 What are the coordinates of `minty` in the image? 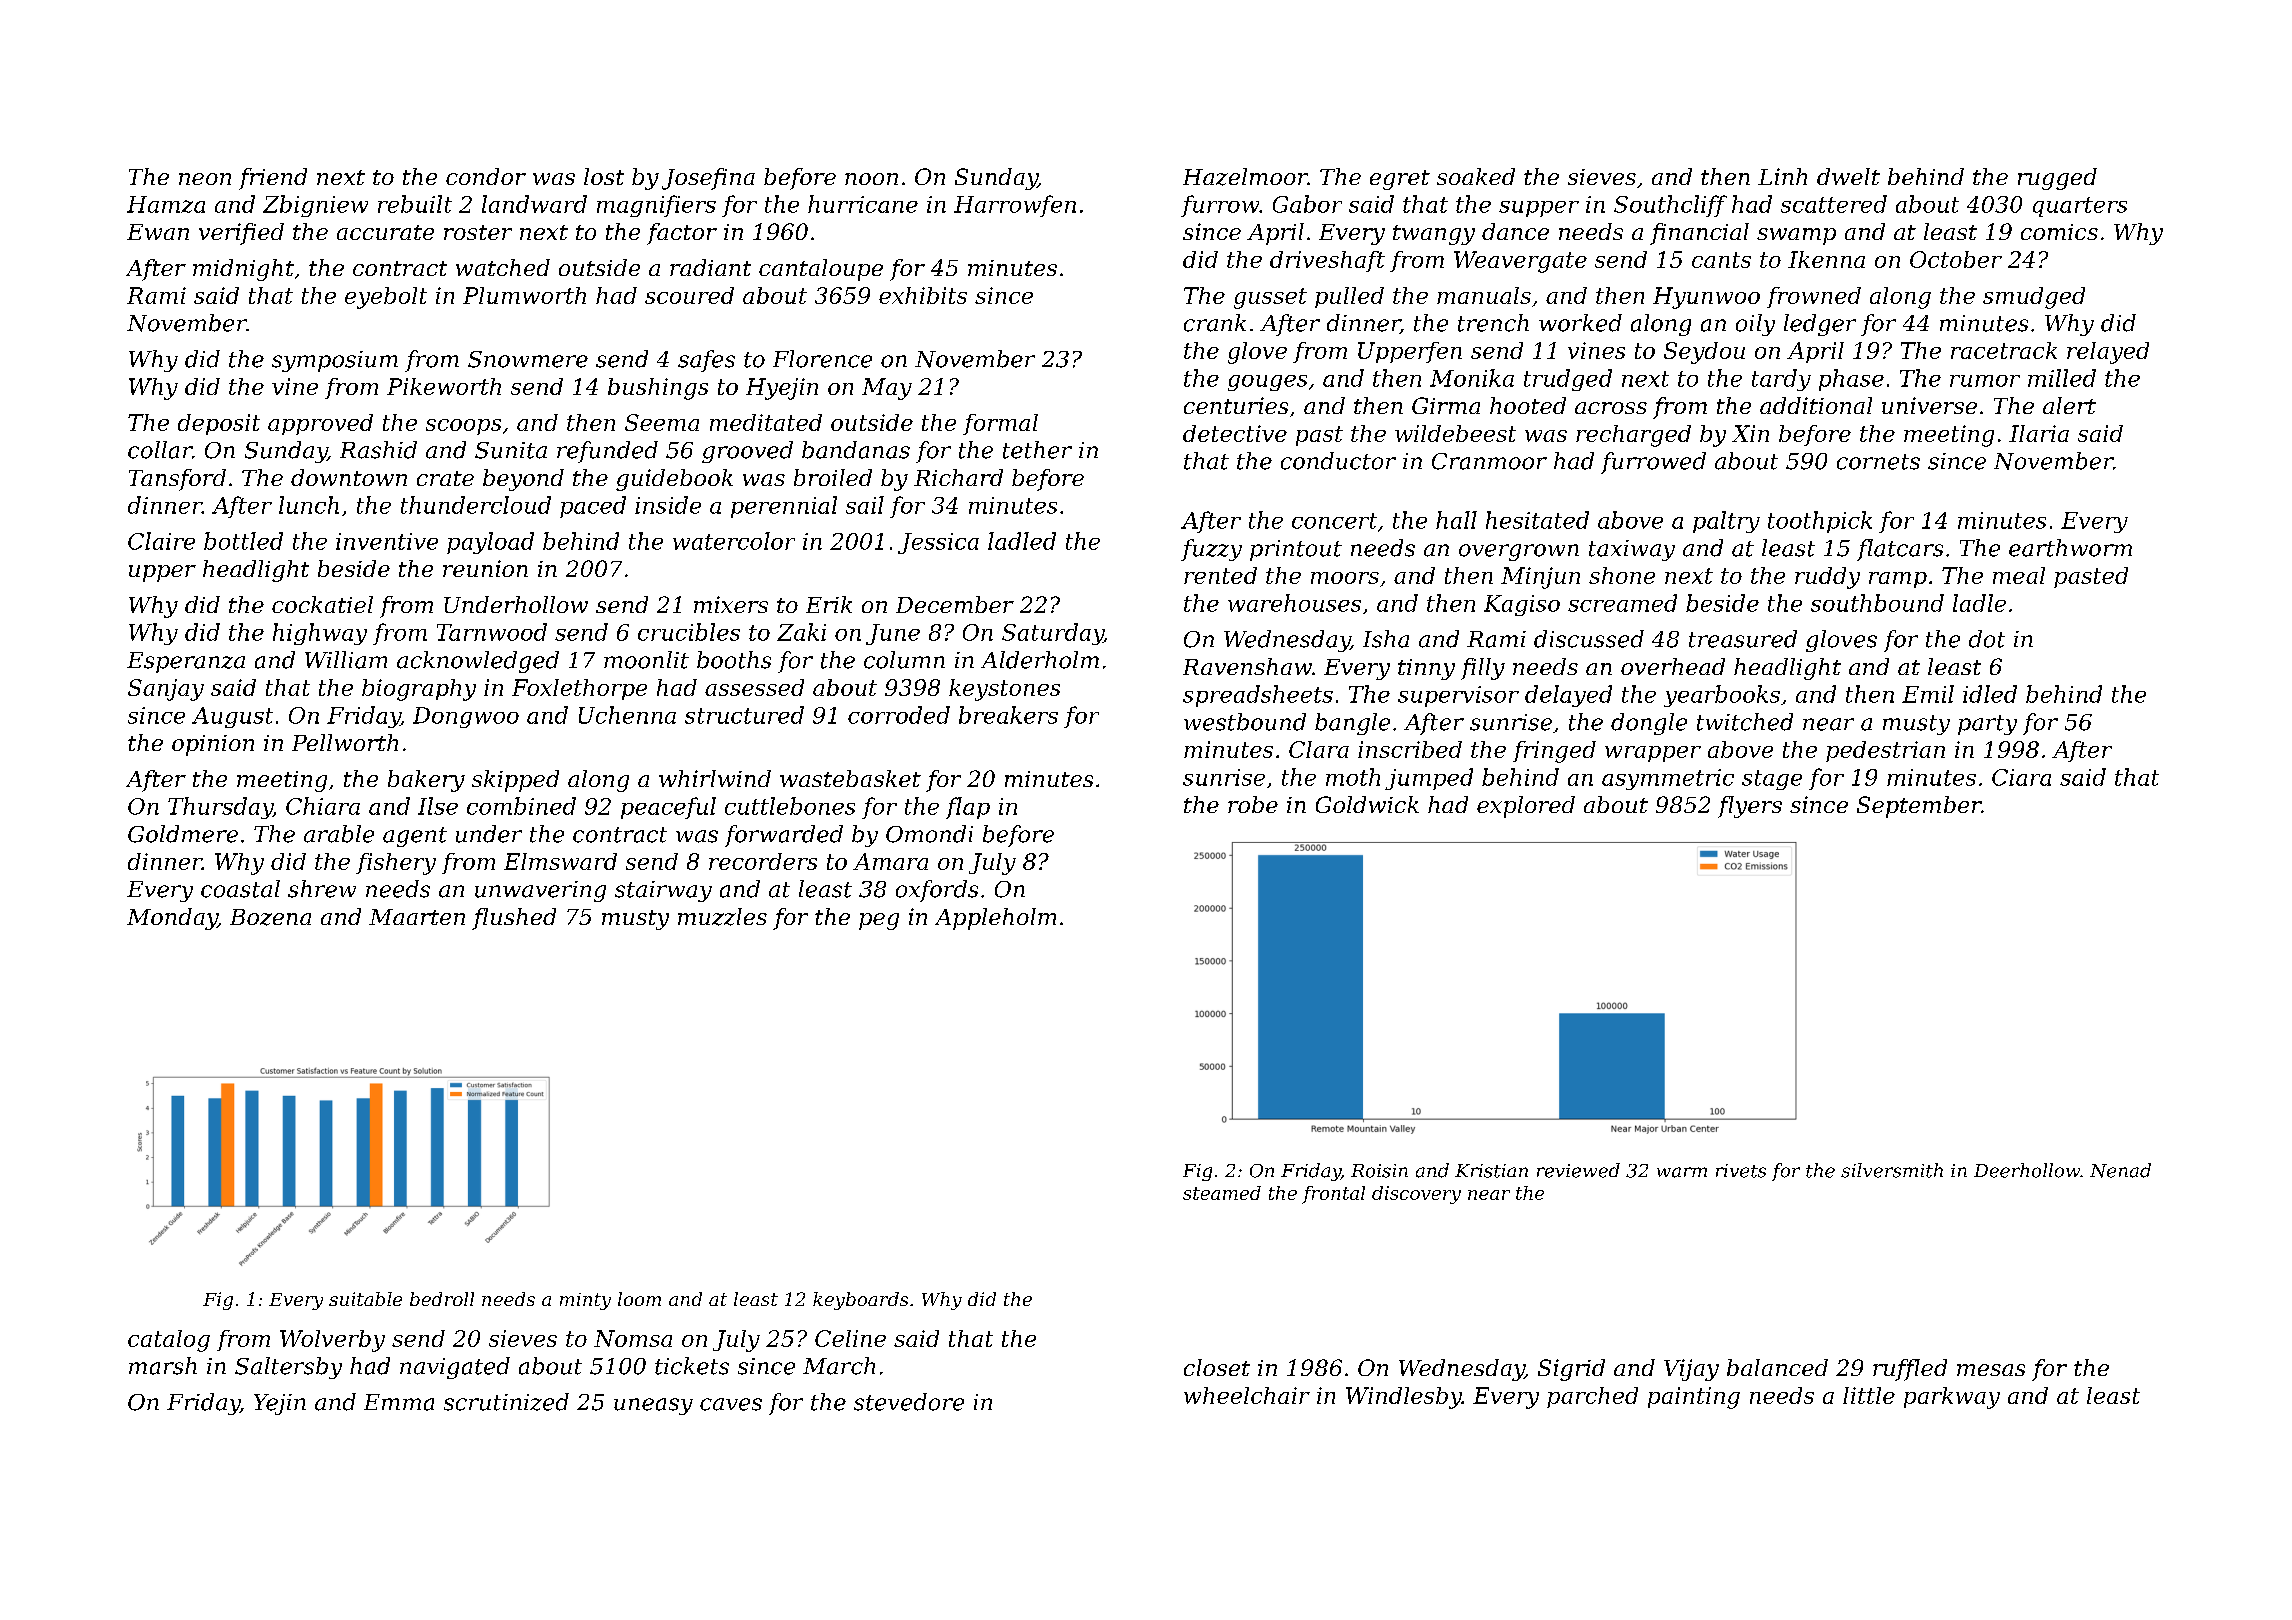 It's located at (585, 1301).
